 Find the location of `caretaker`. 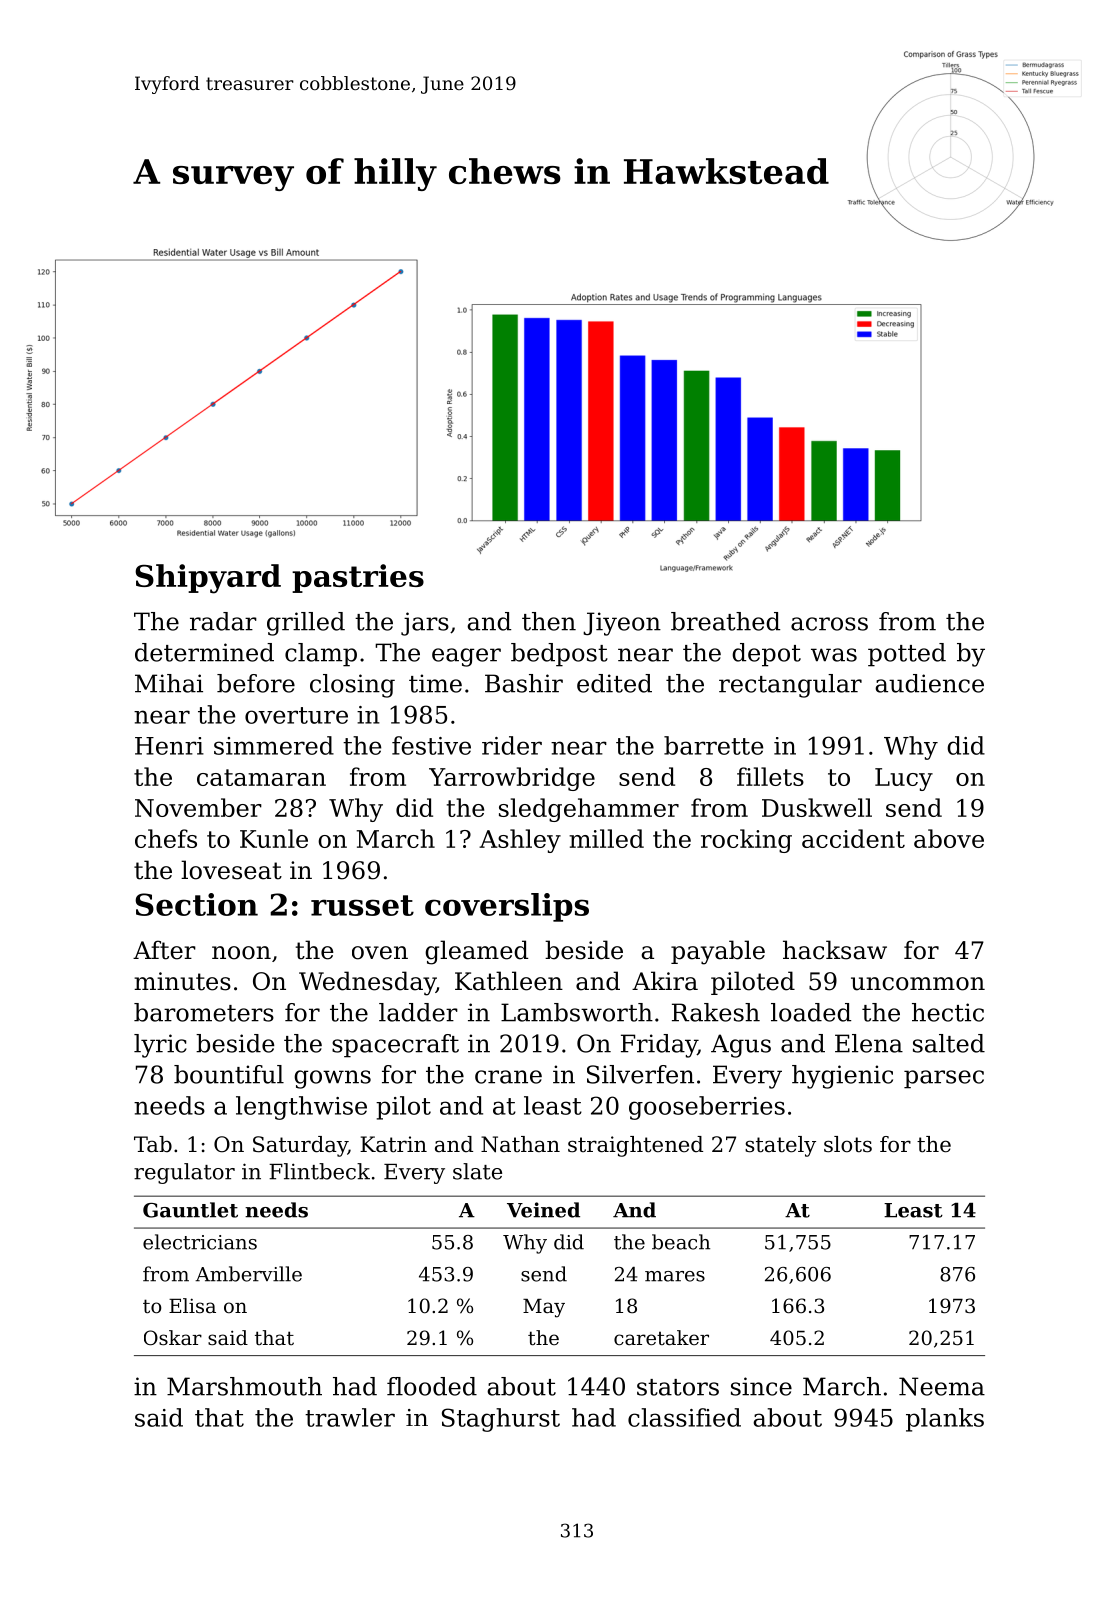

caretaker is located at coordinates (661, 1338).
